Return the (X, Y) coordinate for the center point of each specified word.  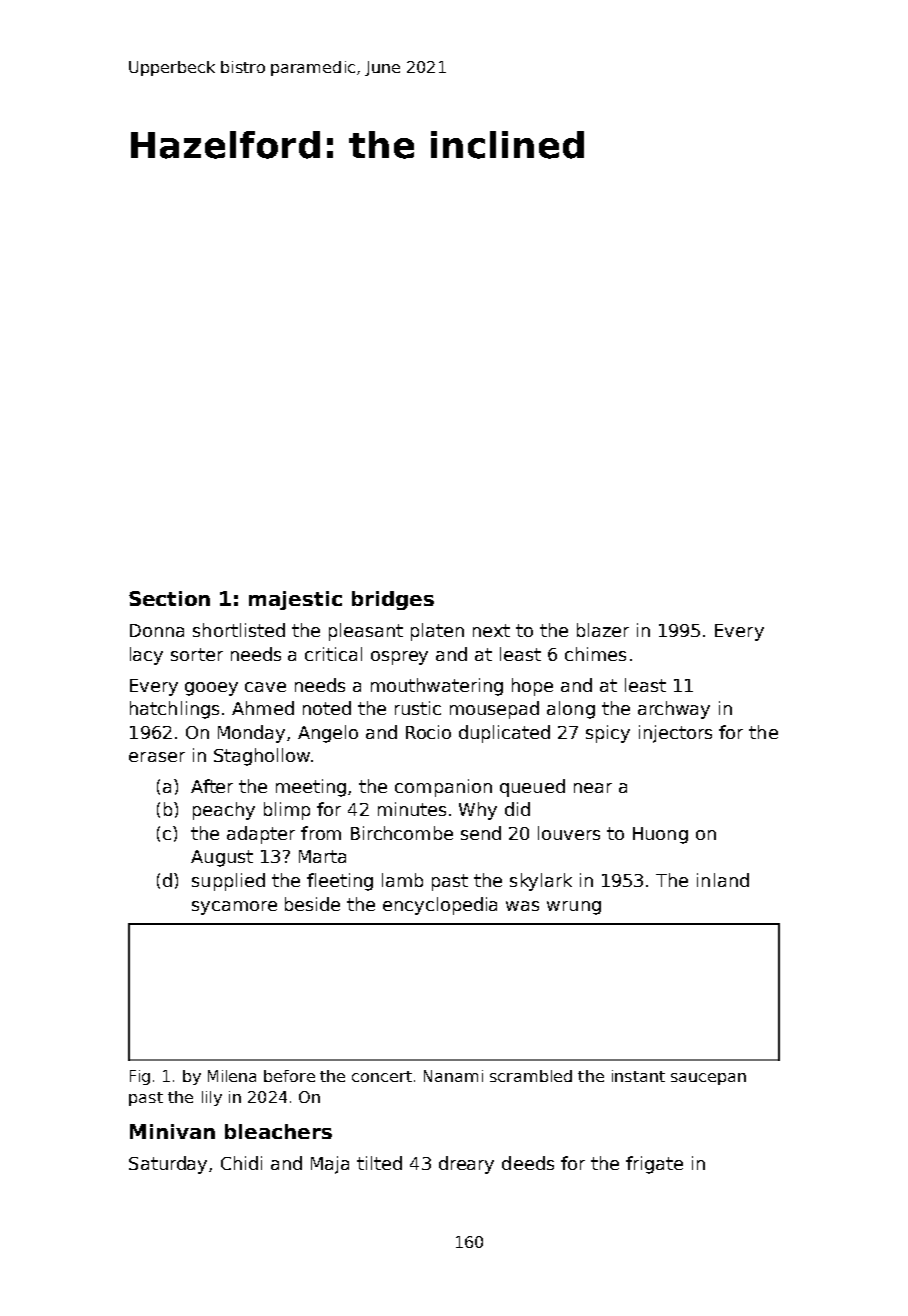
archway (674, 710)
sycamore (234, 908)
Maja (330, 1165)
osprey (399, 658)
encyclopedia (440, 906)
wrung (574, 908)
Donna (157, 630)
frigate (654, 1165)
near (593, 788)
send (481, 833)
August (222, 858)
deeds (528, 1163)
